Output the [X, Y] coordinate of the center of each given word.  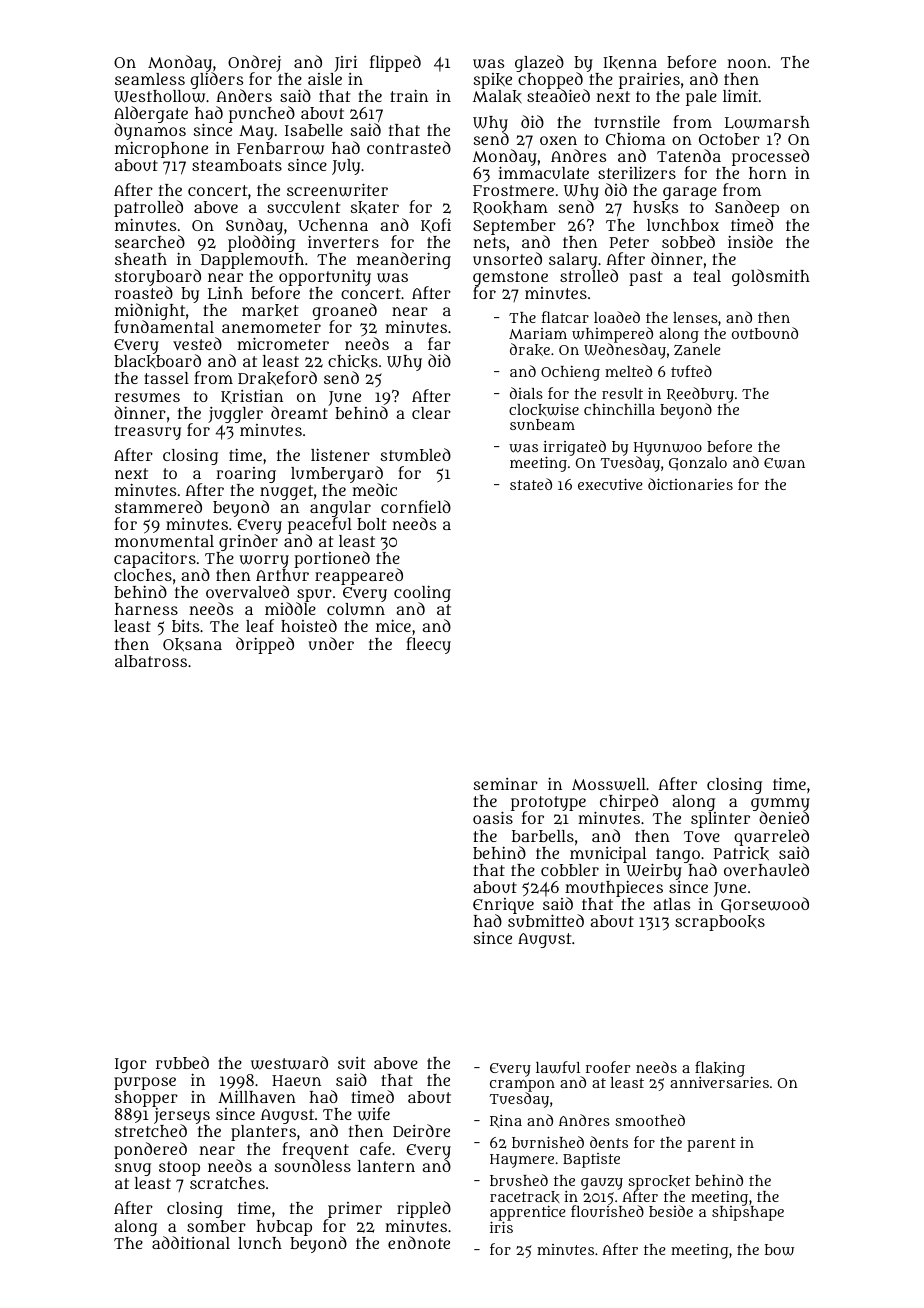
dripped [265, 645]
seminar [506, 784]
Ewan [784, 463]
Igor [131, 1065]
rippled [424, 1209]
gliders [216, 81]
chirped [629, 802]
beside [671, 1211]
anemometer [271, 327]
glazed [539, 63]
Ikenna [630, 63]
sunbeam [542, 424]
